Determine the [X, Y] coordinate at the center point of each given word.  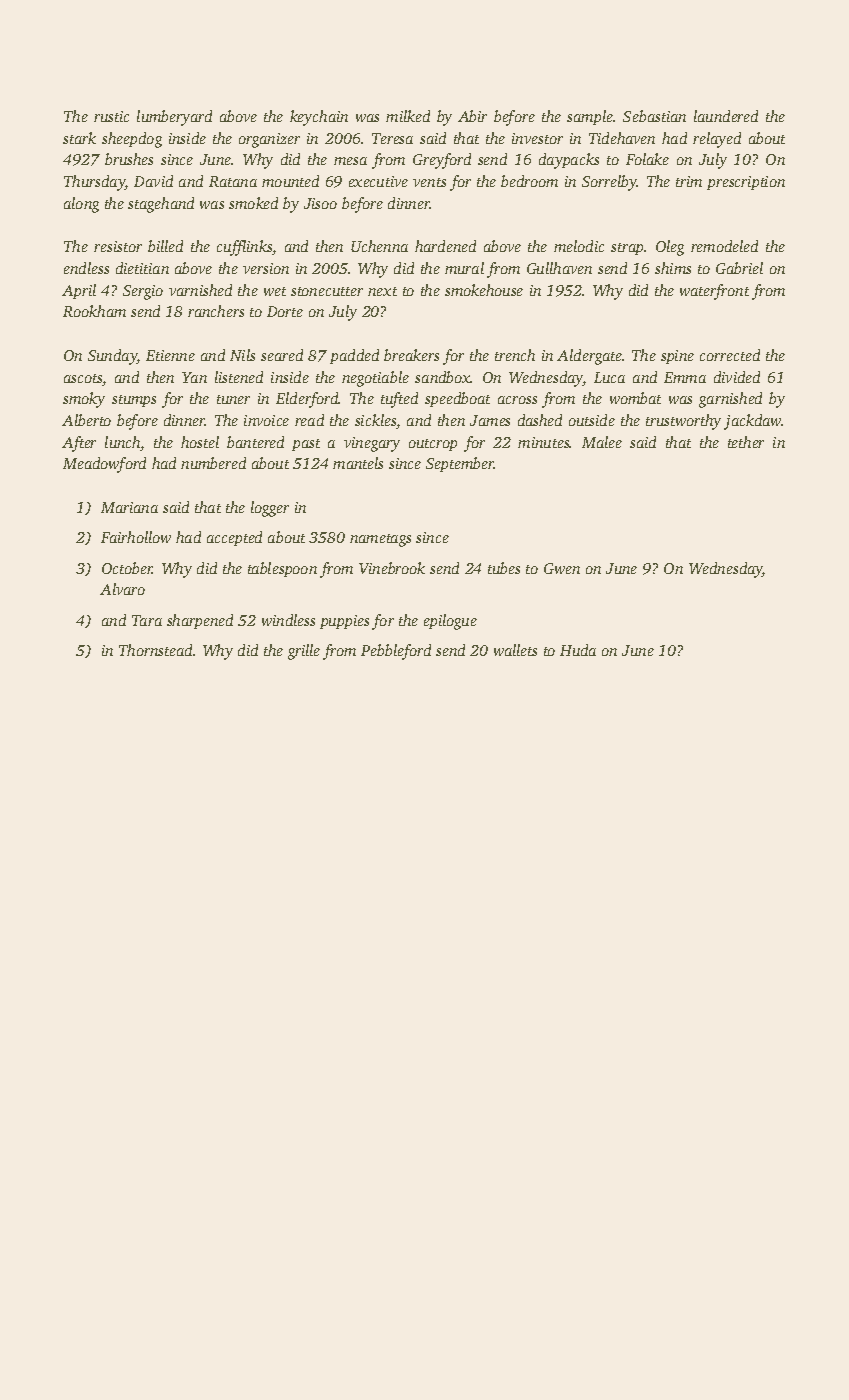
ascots [83, 380]
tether [746, 442]
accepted [234, 538]
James [490, 420]
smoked [253, 203]
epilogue [450, 622]
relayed [717, 140]
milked [408, 116]
